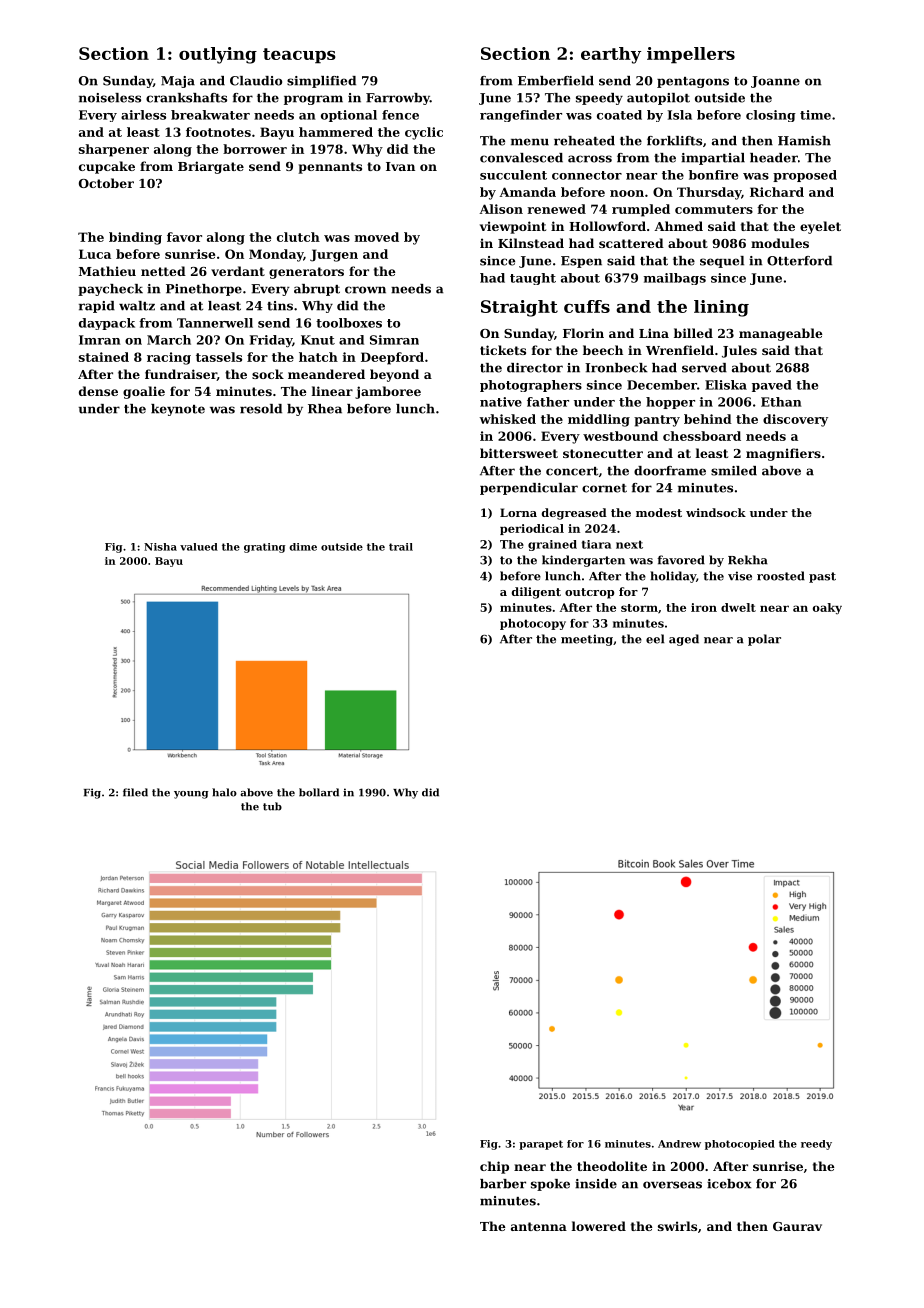 Image resolution: width=924 pixels, height=1308 pixels. What do you see at coordinates (494, 1167) in the image?
I see `chip` at bounding box center [494, 1167].
